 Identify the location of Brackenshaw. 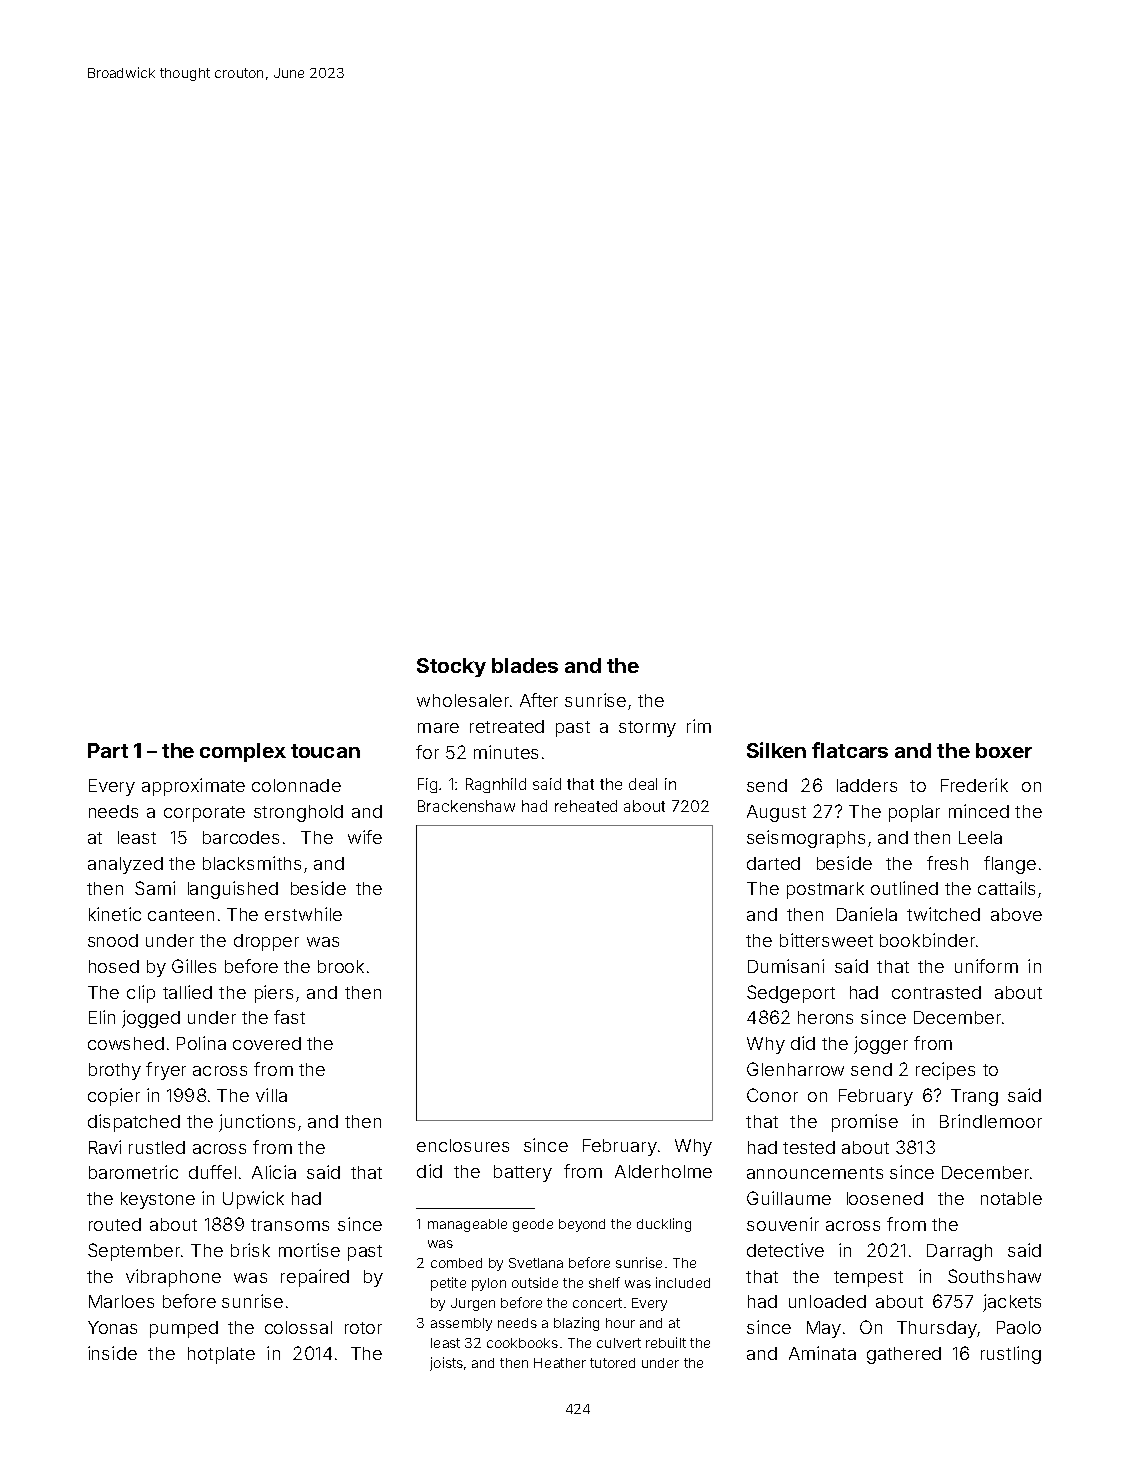
(466, 806).
